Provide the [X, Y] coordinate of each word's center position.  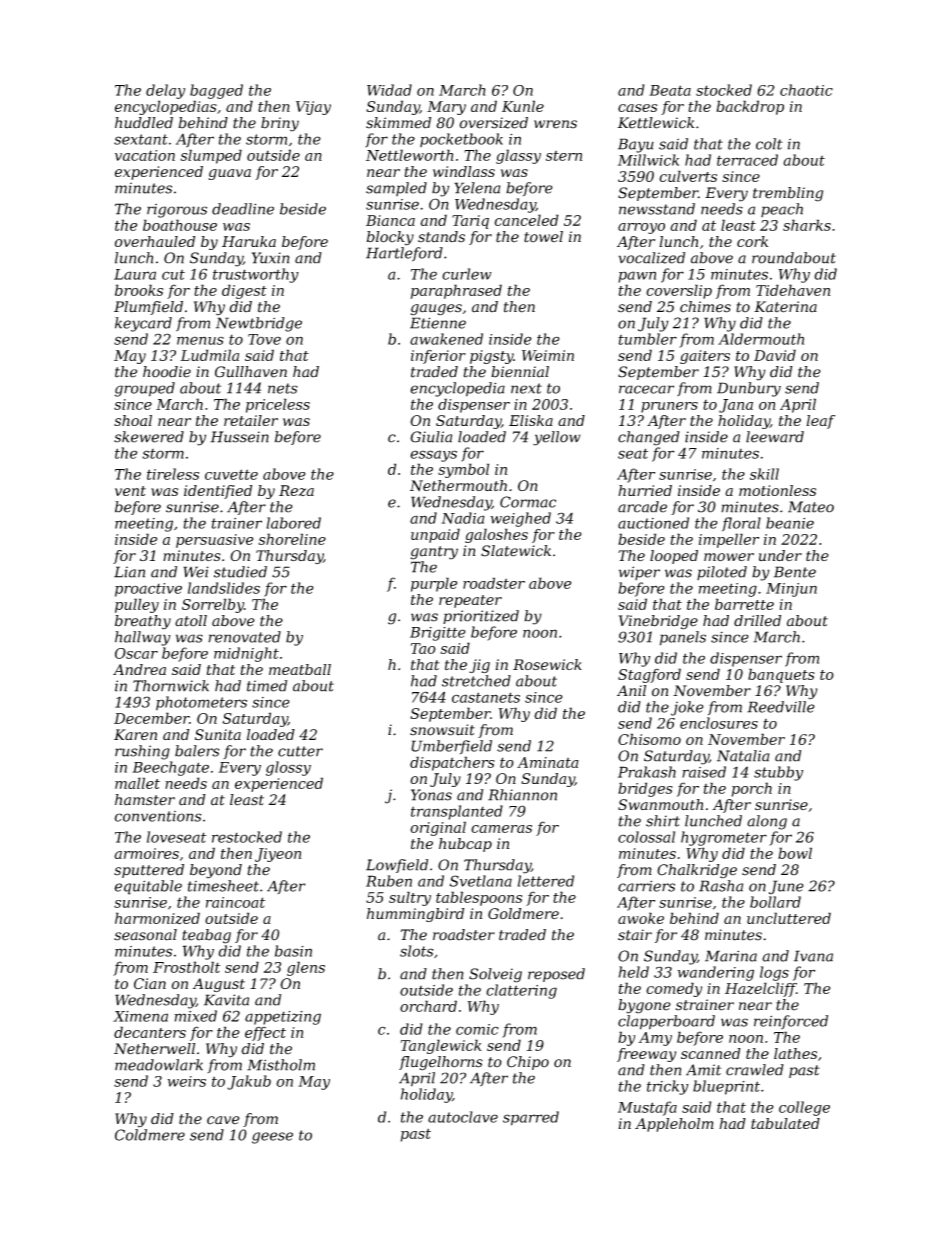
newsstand [657, 209]
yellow [557, 438]
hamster [145, 800]
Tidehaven [793, 290]
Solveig [495, 975]
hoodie [167, 372]
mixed [196, 1016]
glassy [518, 156]
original [438, 828]
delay [165, 91]
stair [635, 935]
